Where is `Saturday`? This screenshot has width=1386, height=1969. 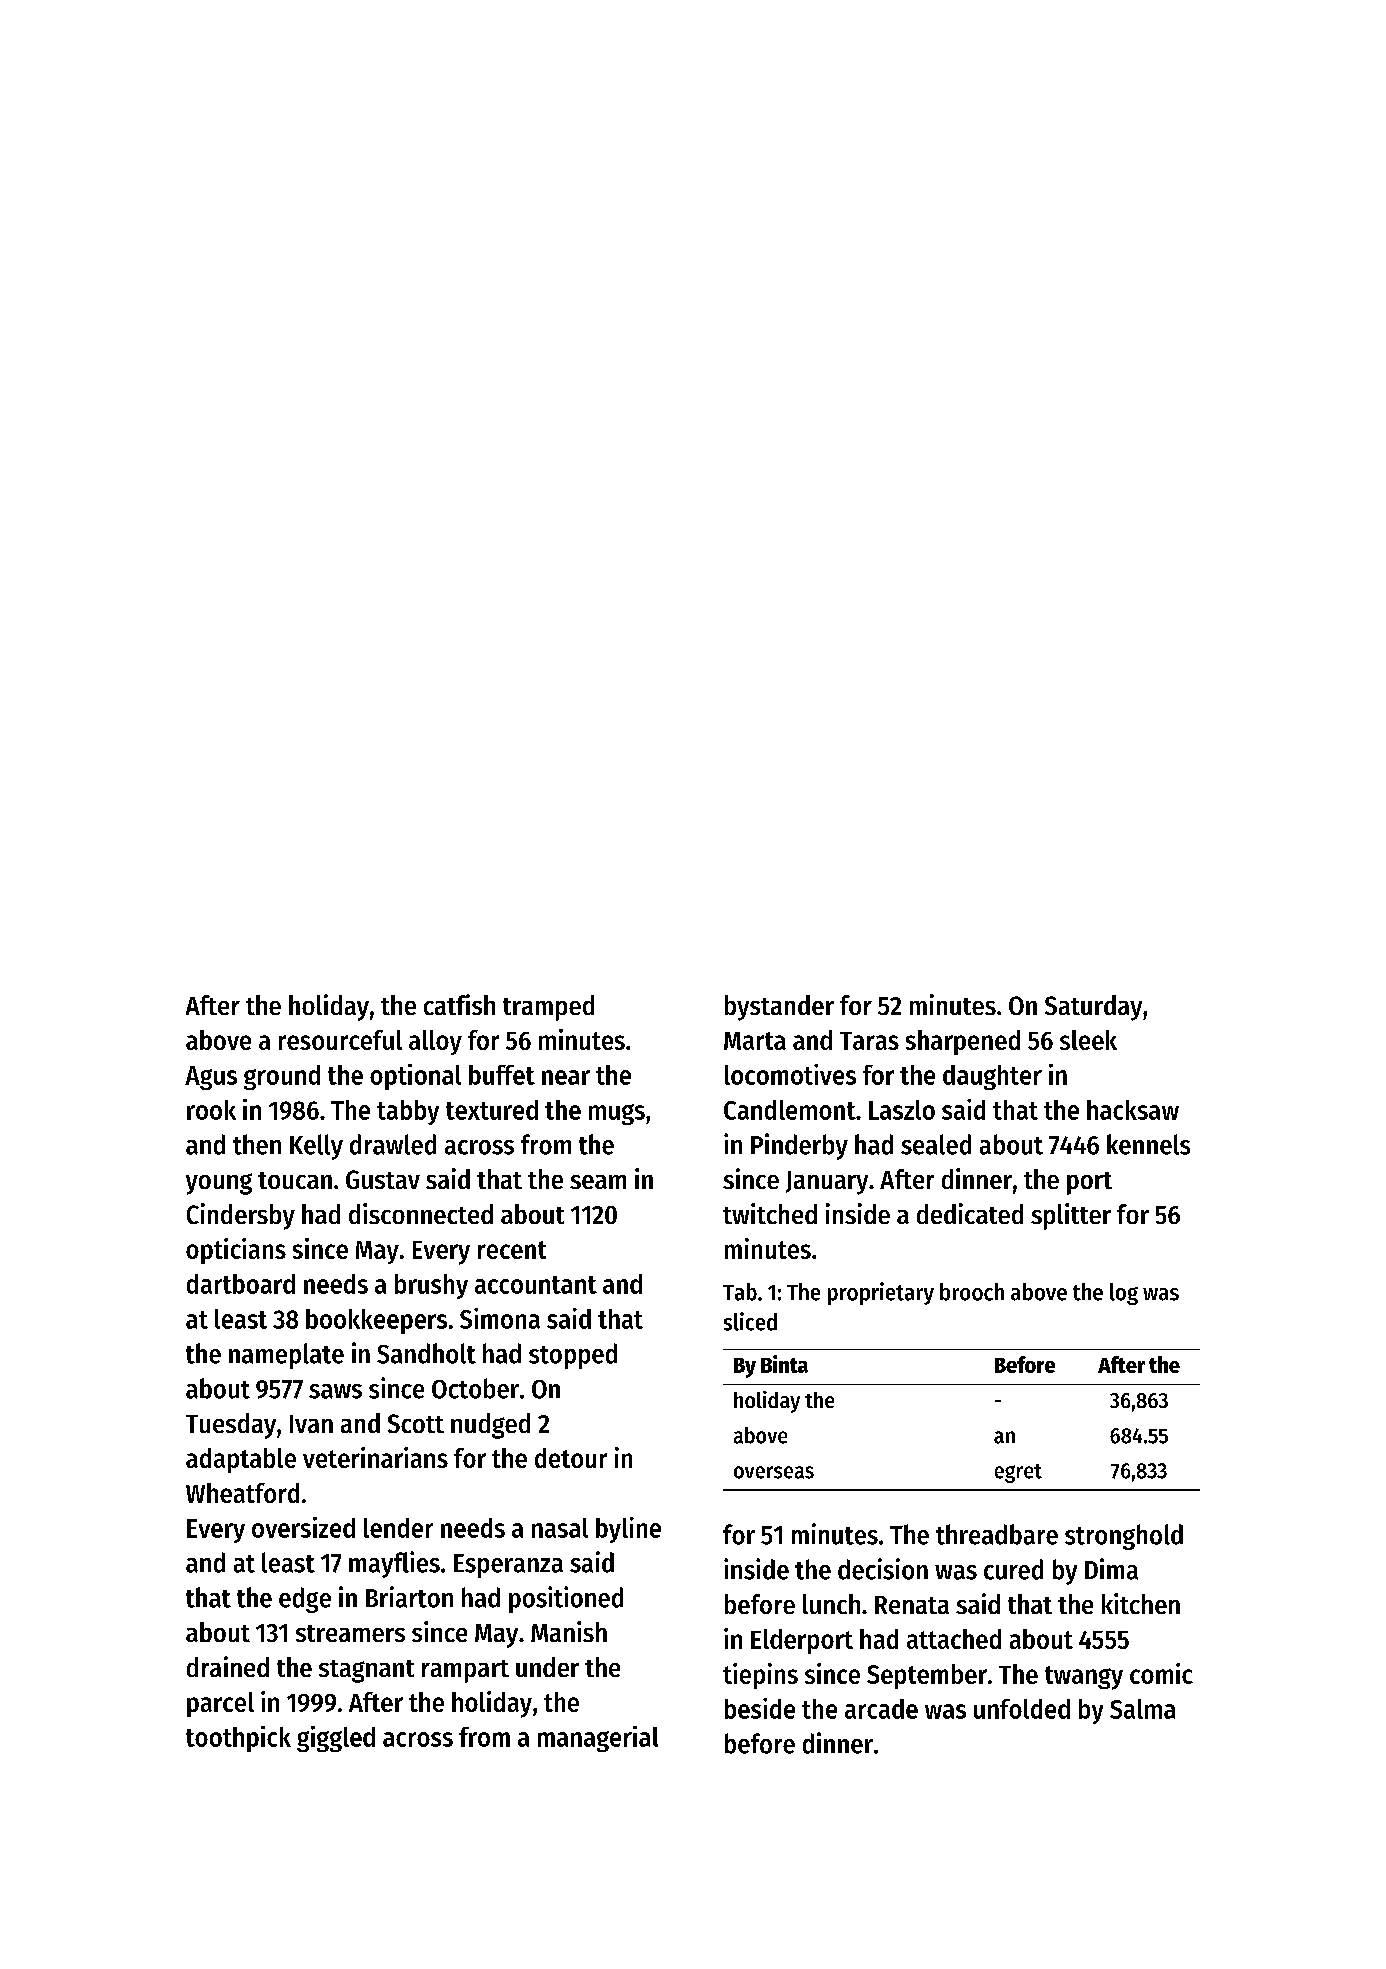 Saturday is located at coordinates (1093, 1008).
